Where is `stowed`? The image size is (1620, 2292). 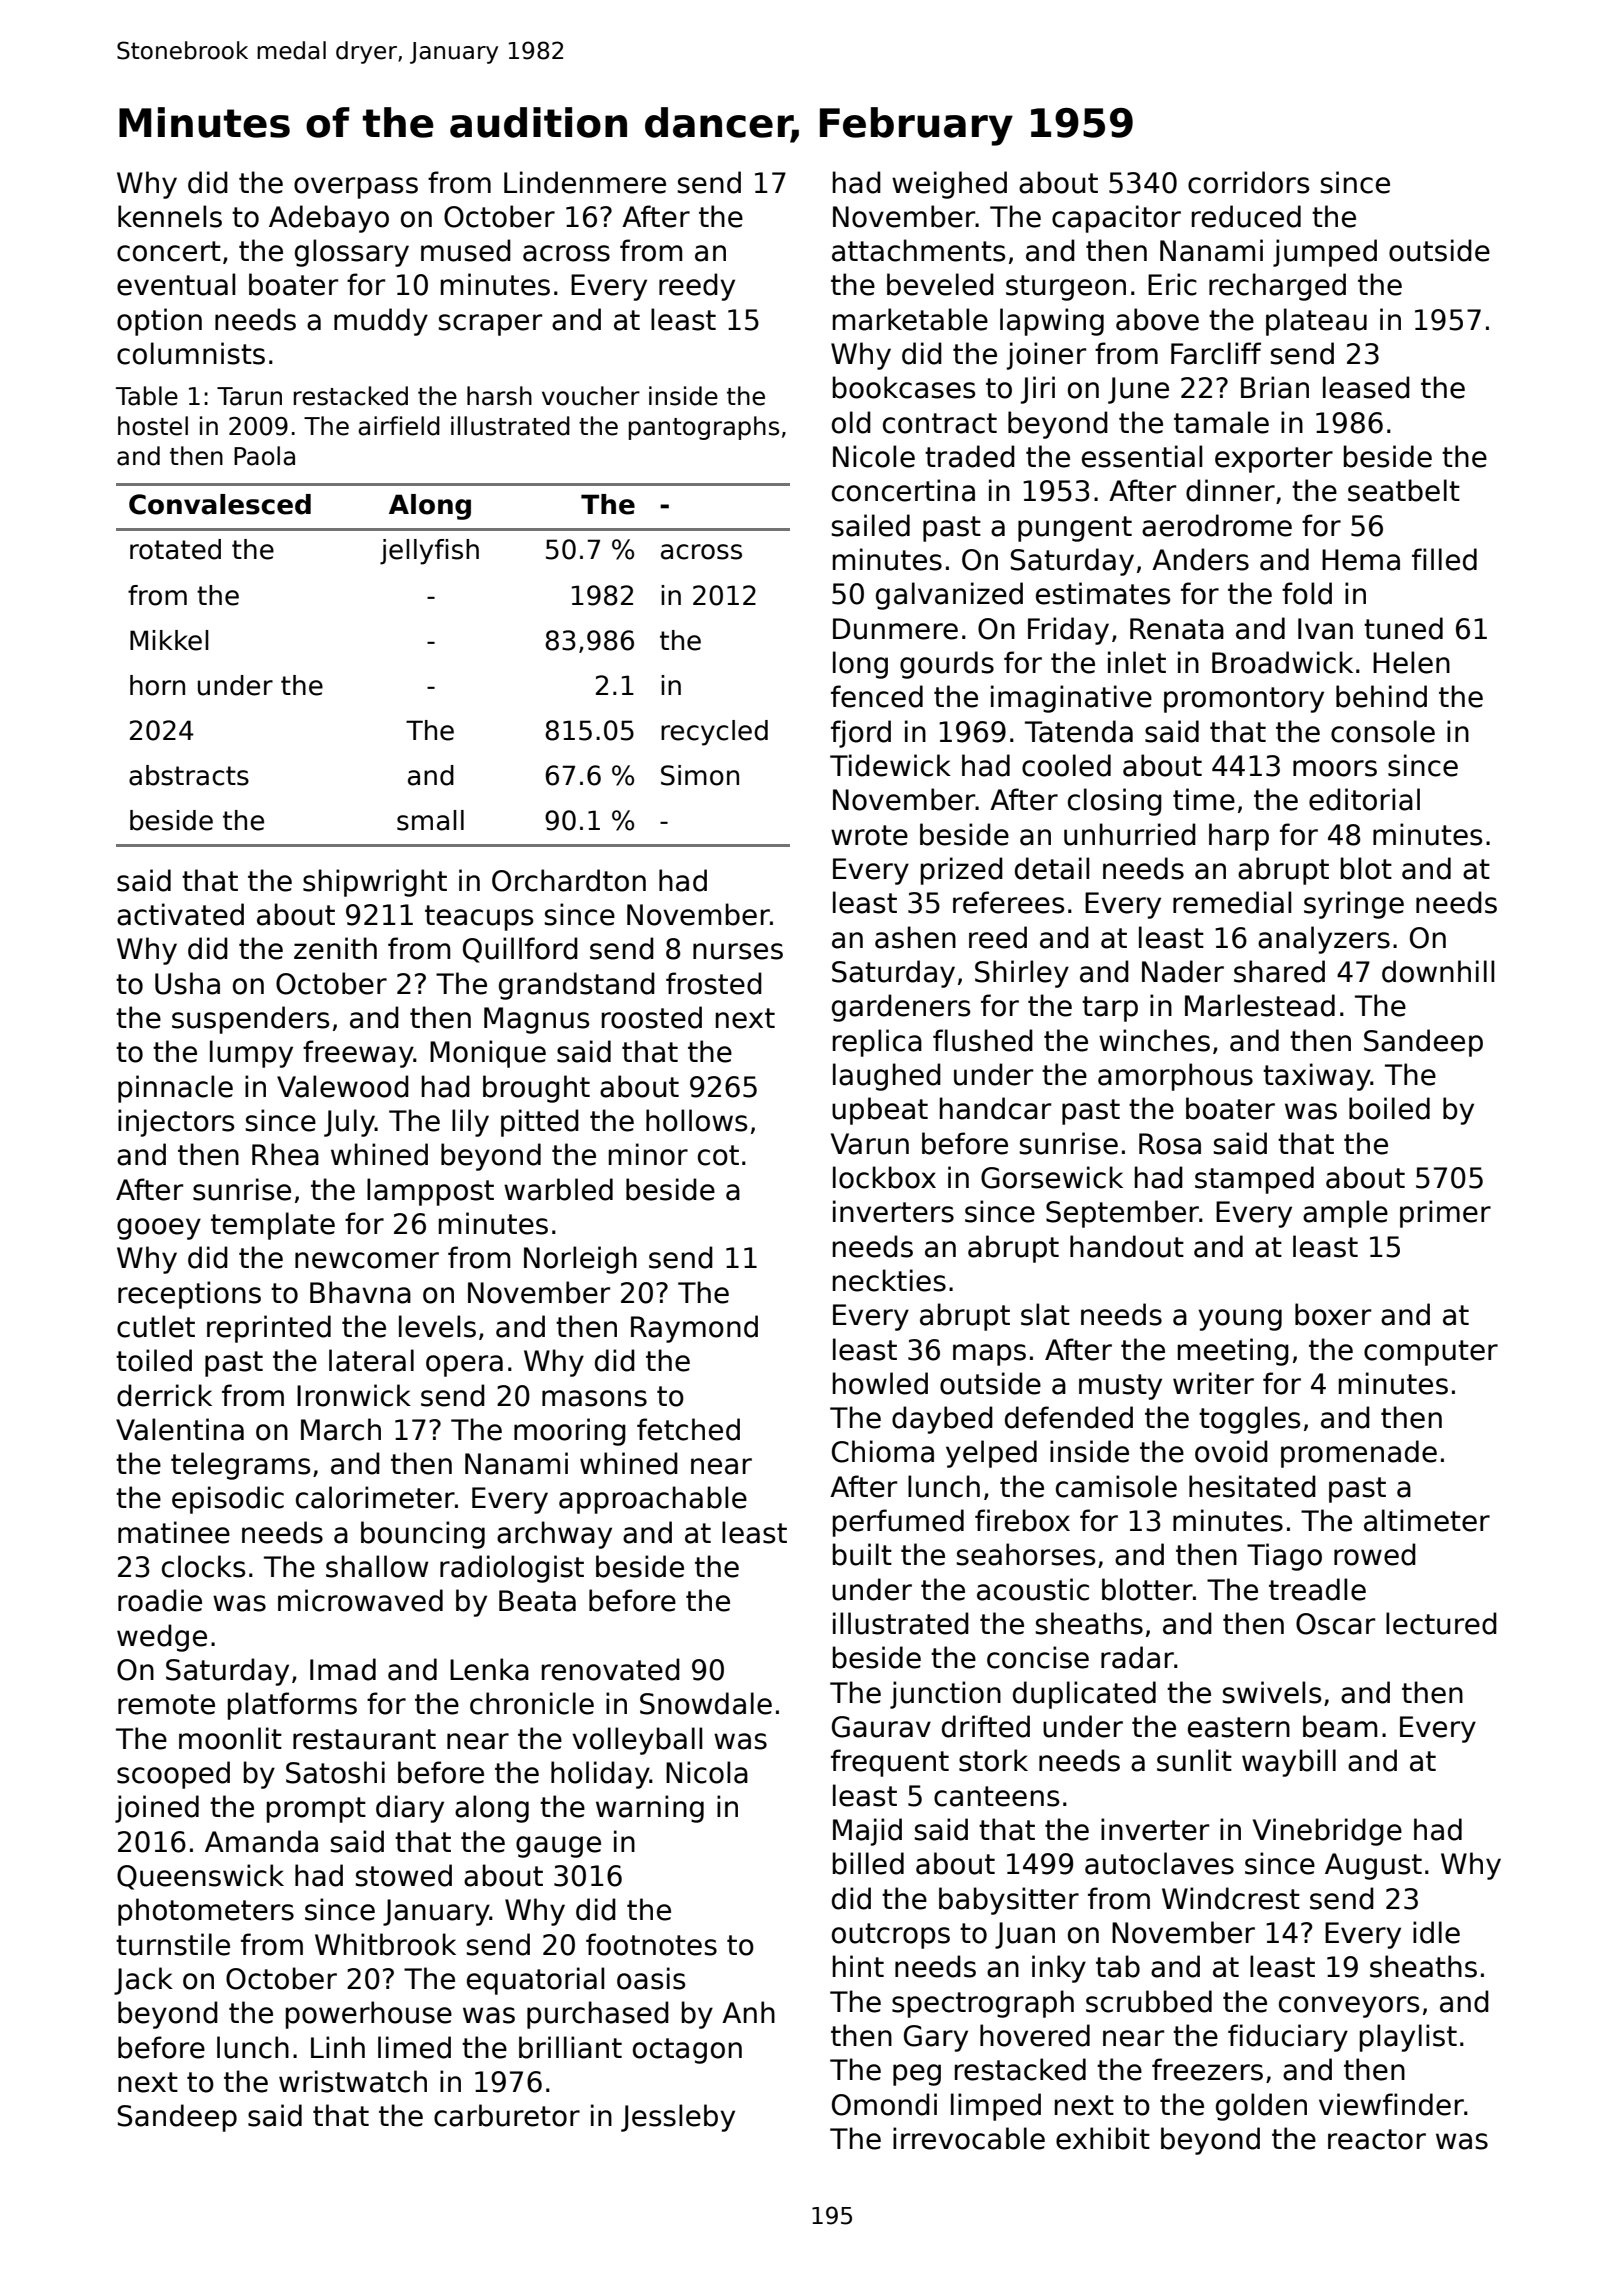
stowed is located at coordinates (403, 1875).
